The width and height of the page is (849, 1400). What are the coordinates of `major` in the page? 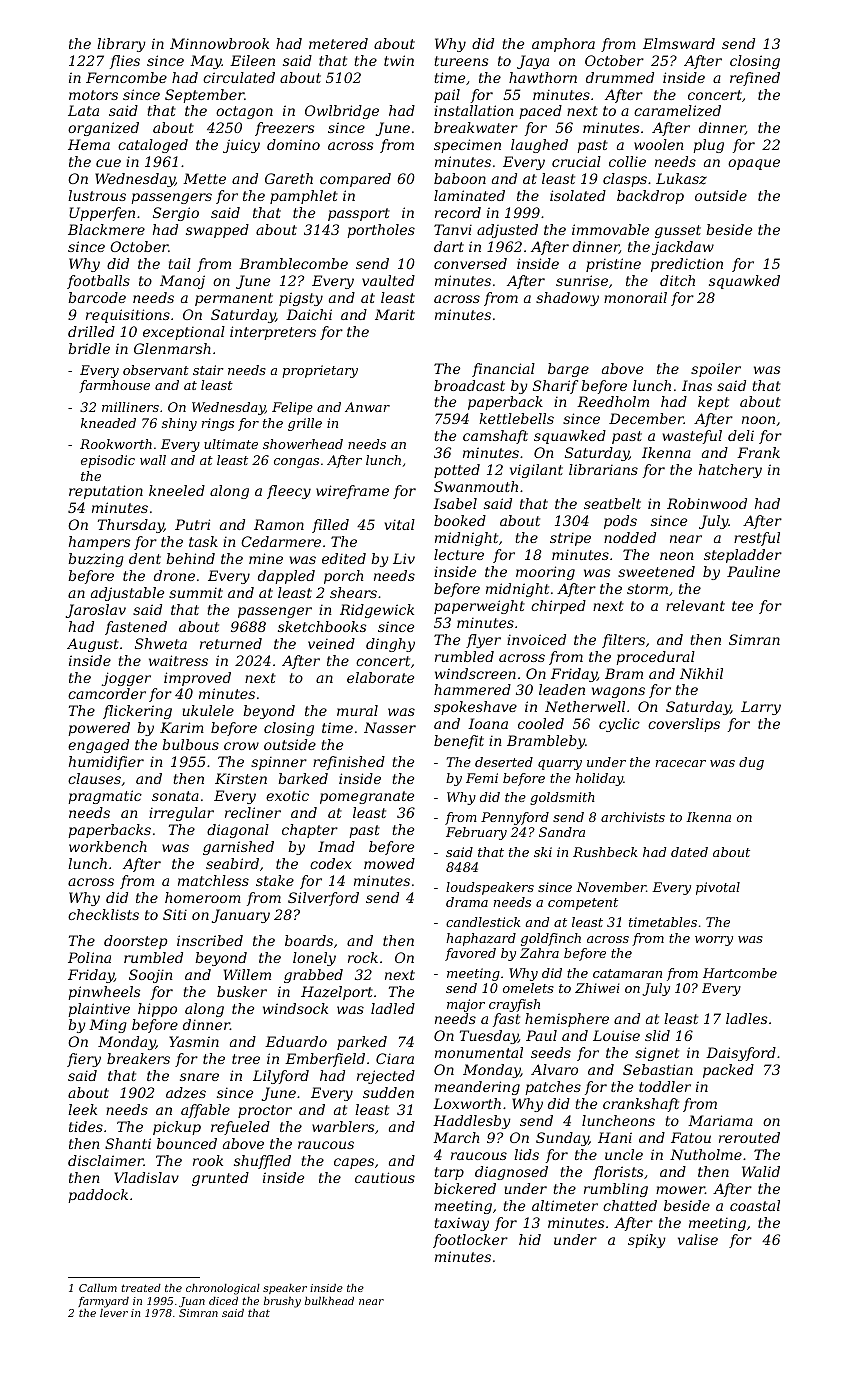 It's located at (466, 1005).
